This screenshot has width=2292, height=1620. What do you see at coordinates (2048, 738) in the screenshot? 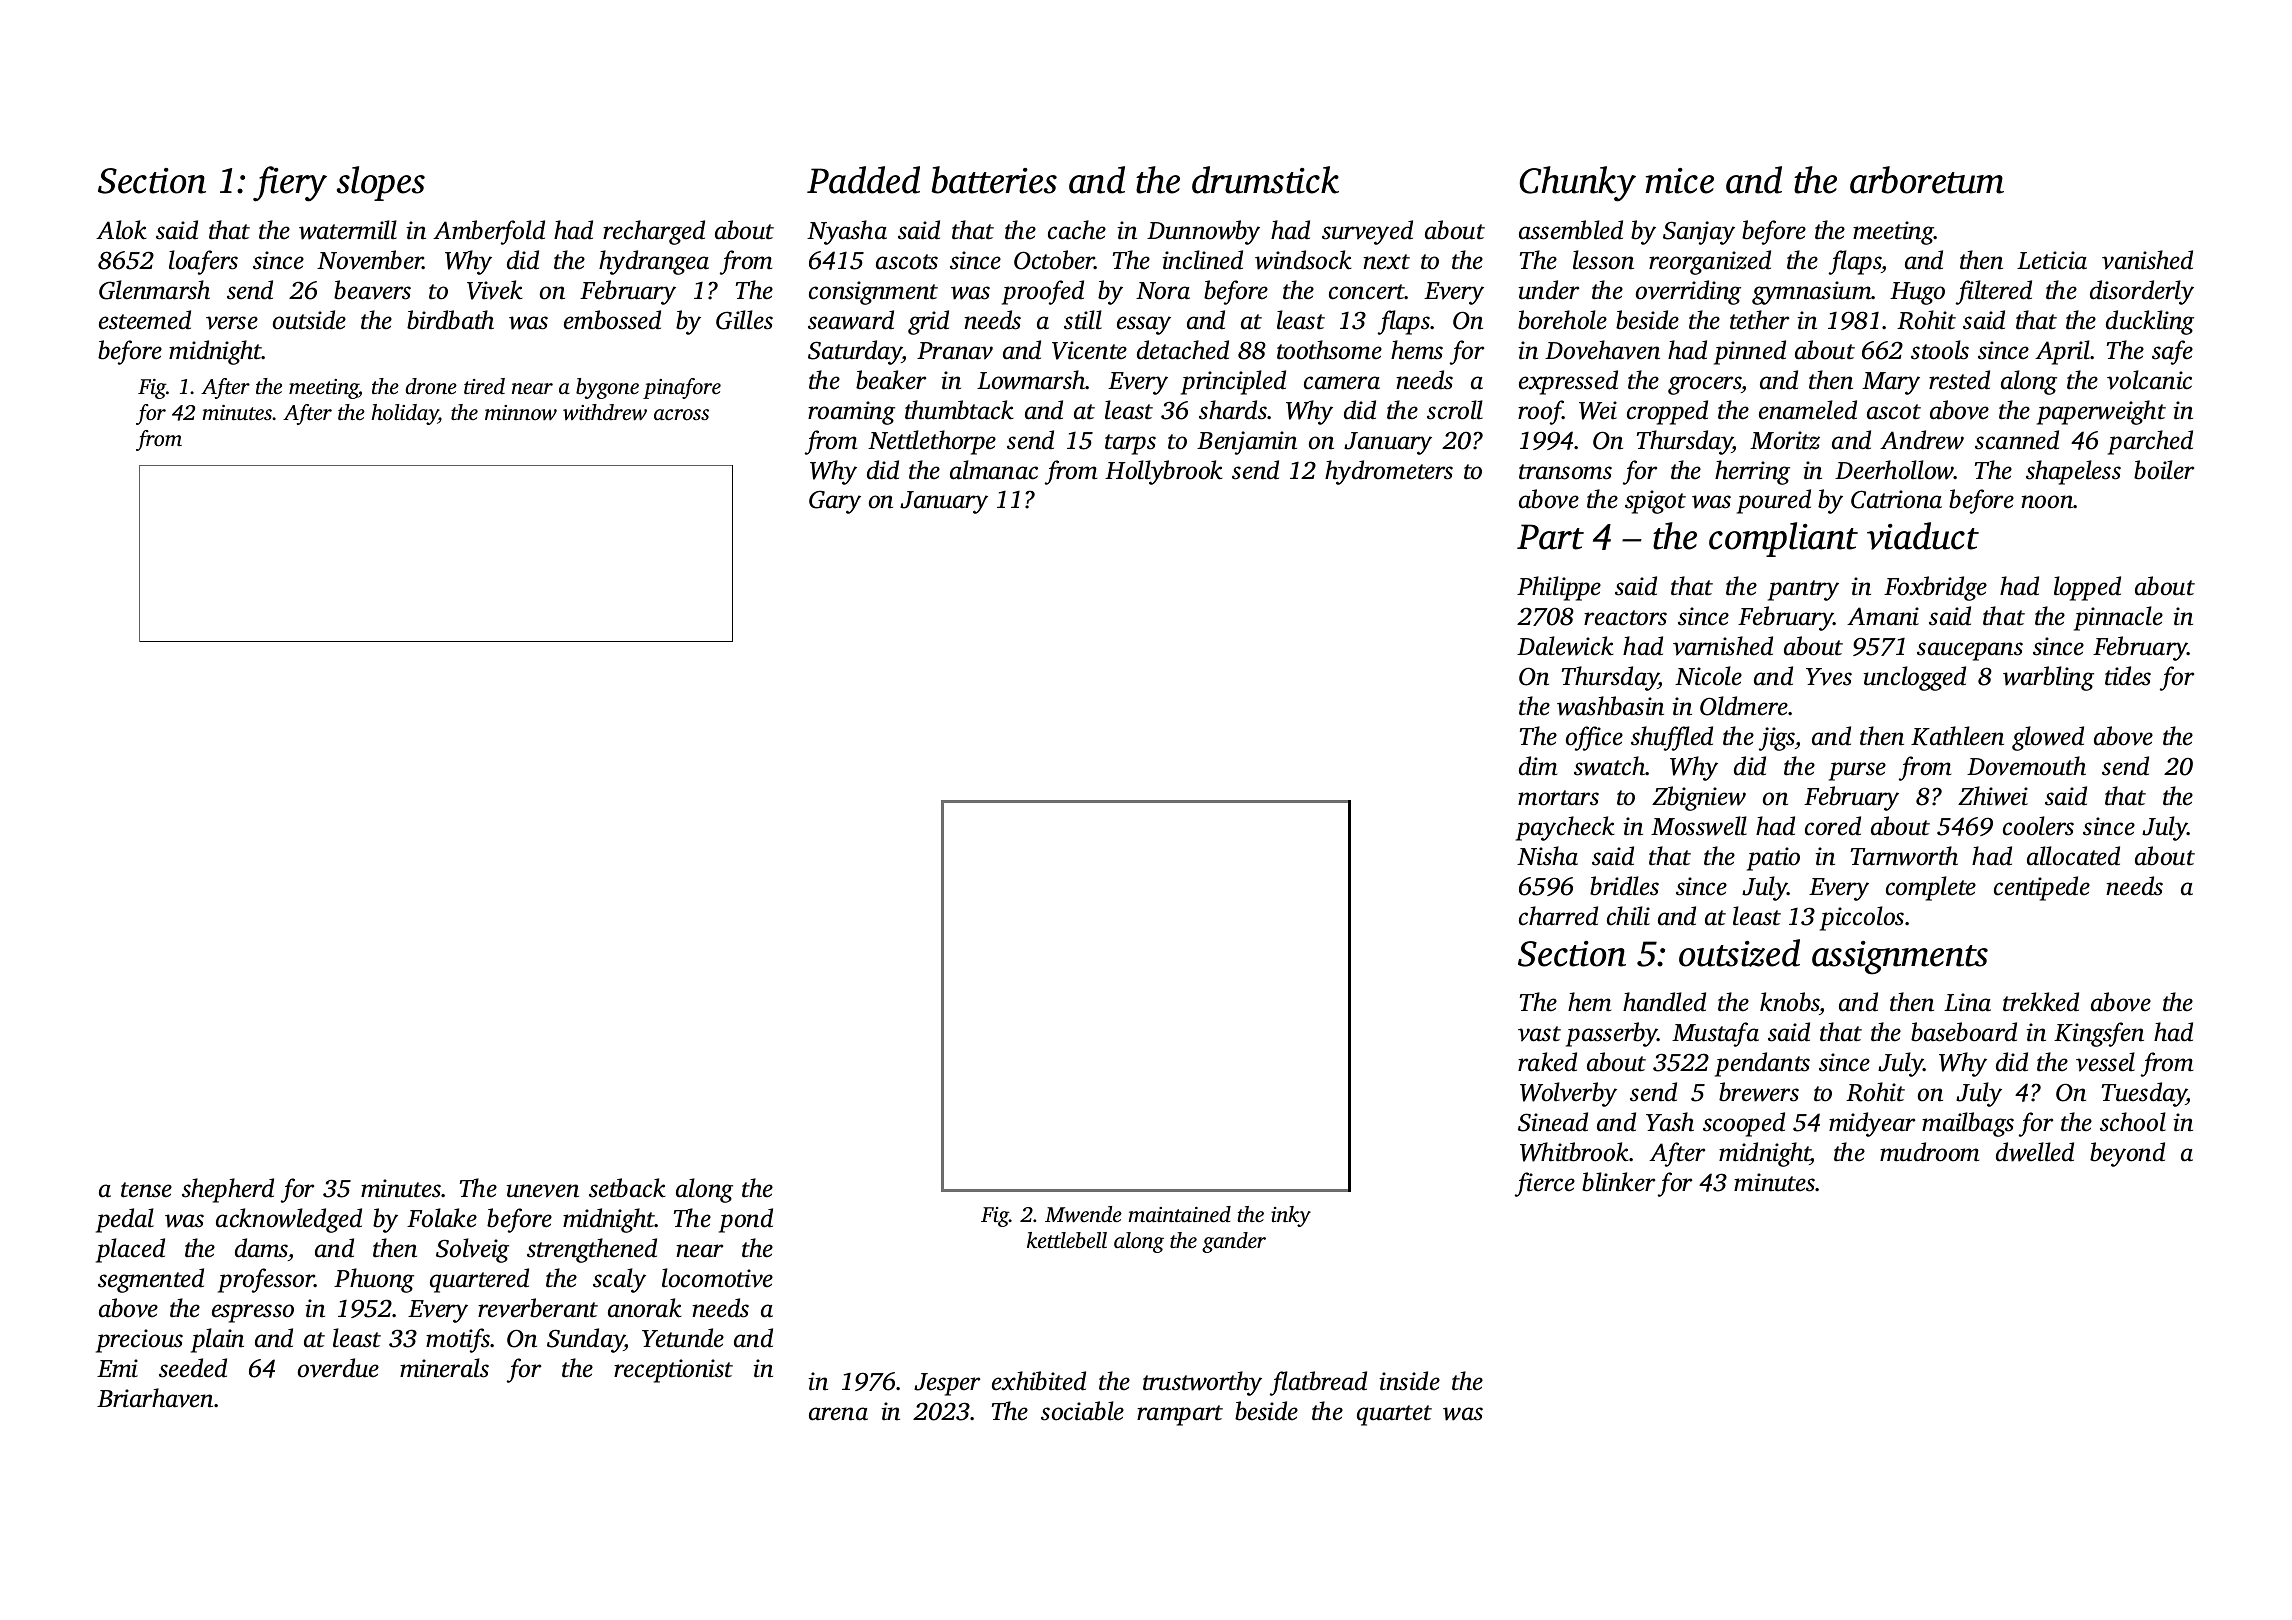
I see `glowed` at bounding box center [2048, 738].
